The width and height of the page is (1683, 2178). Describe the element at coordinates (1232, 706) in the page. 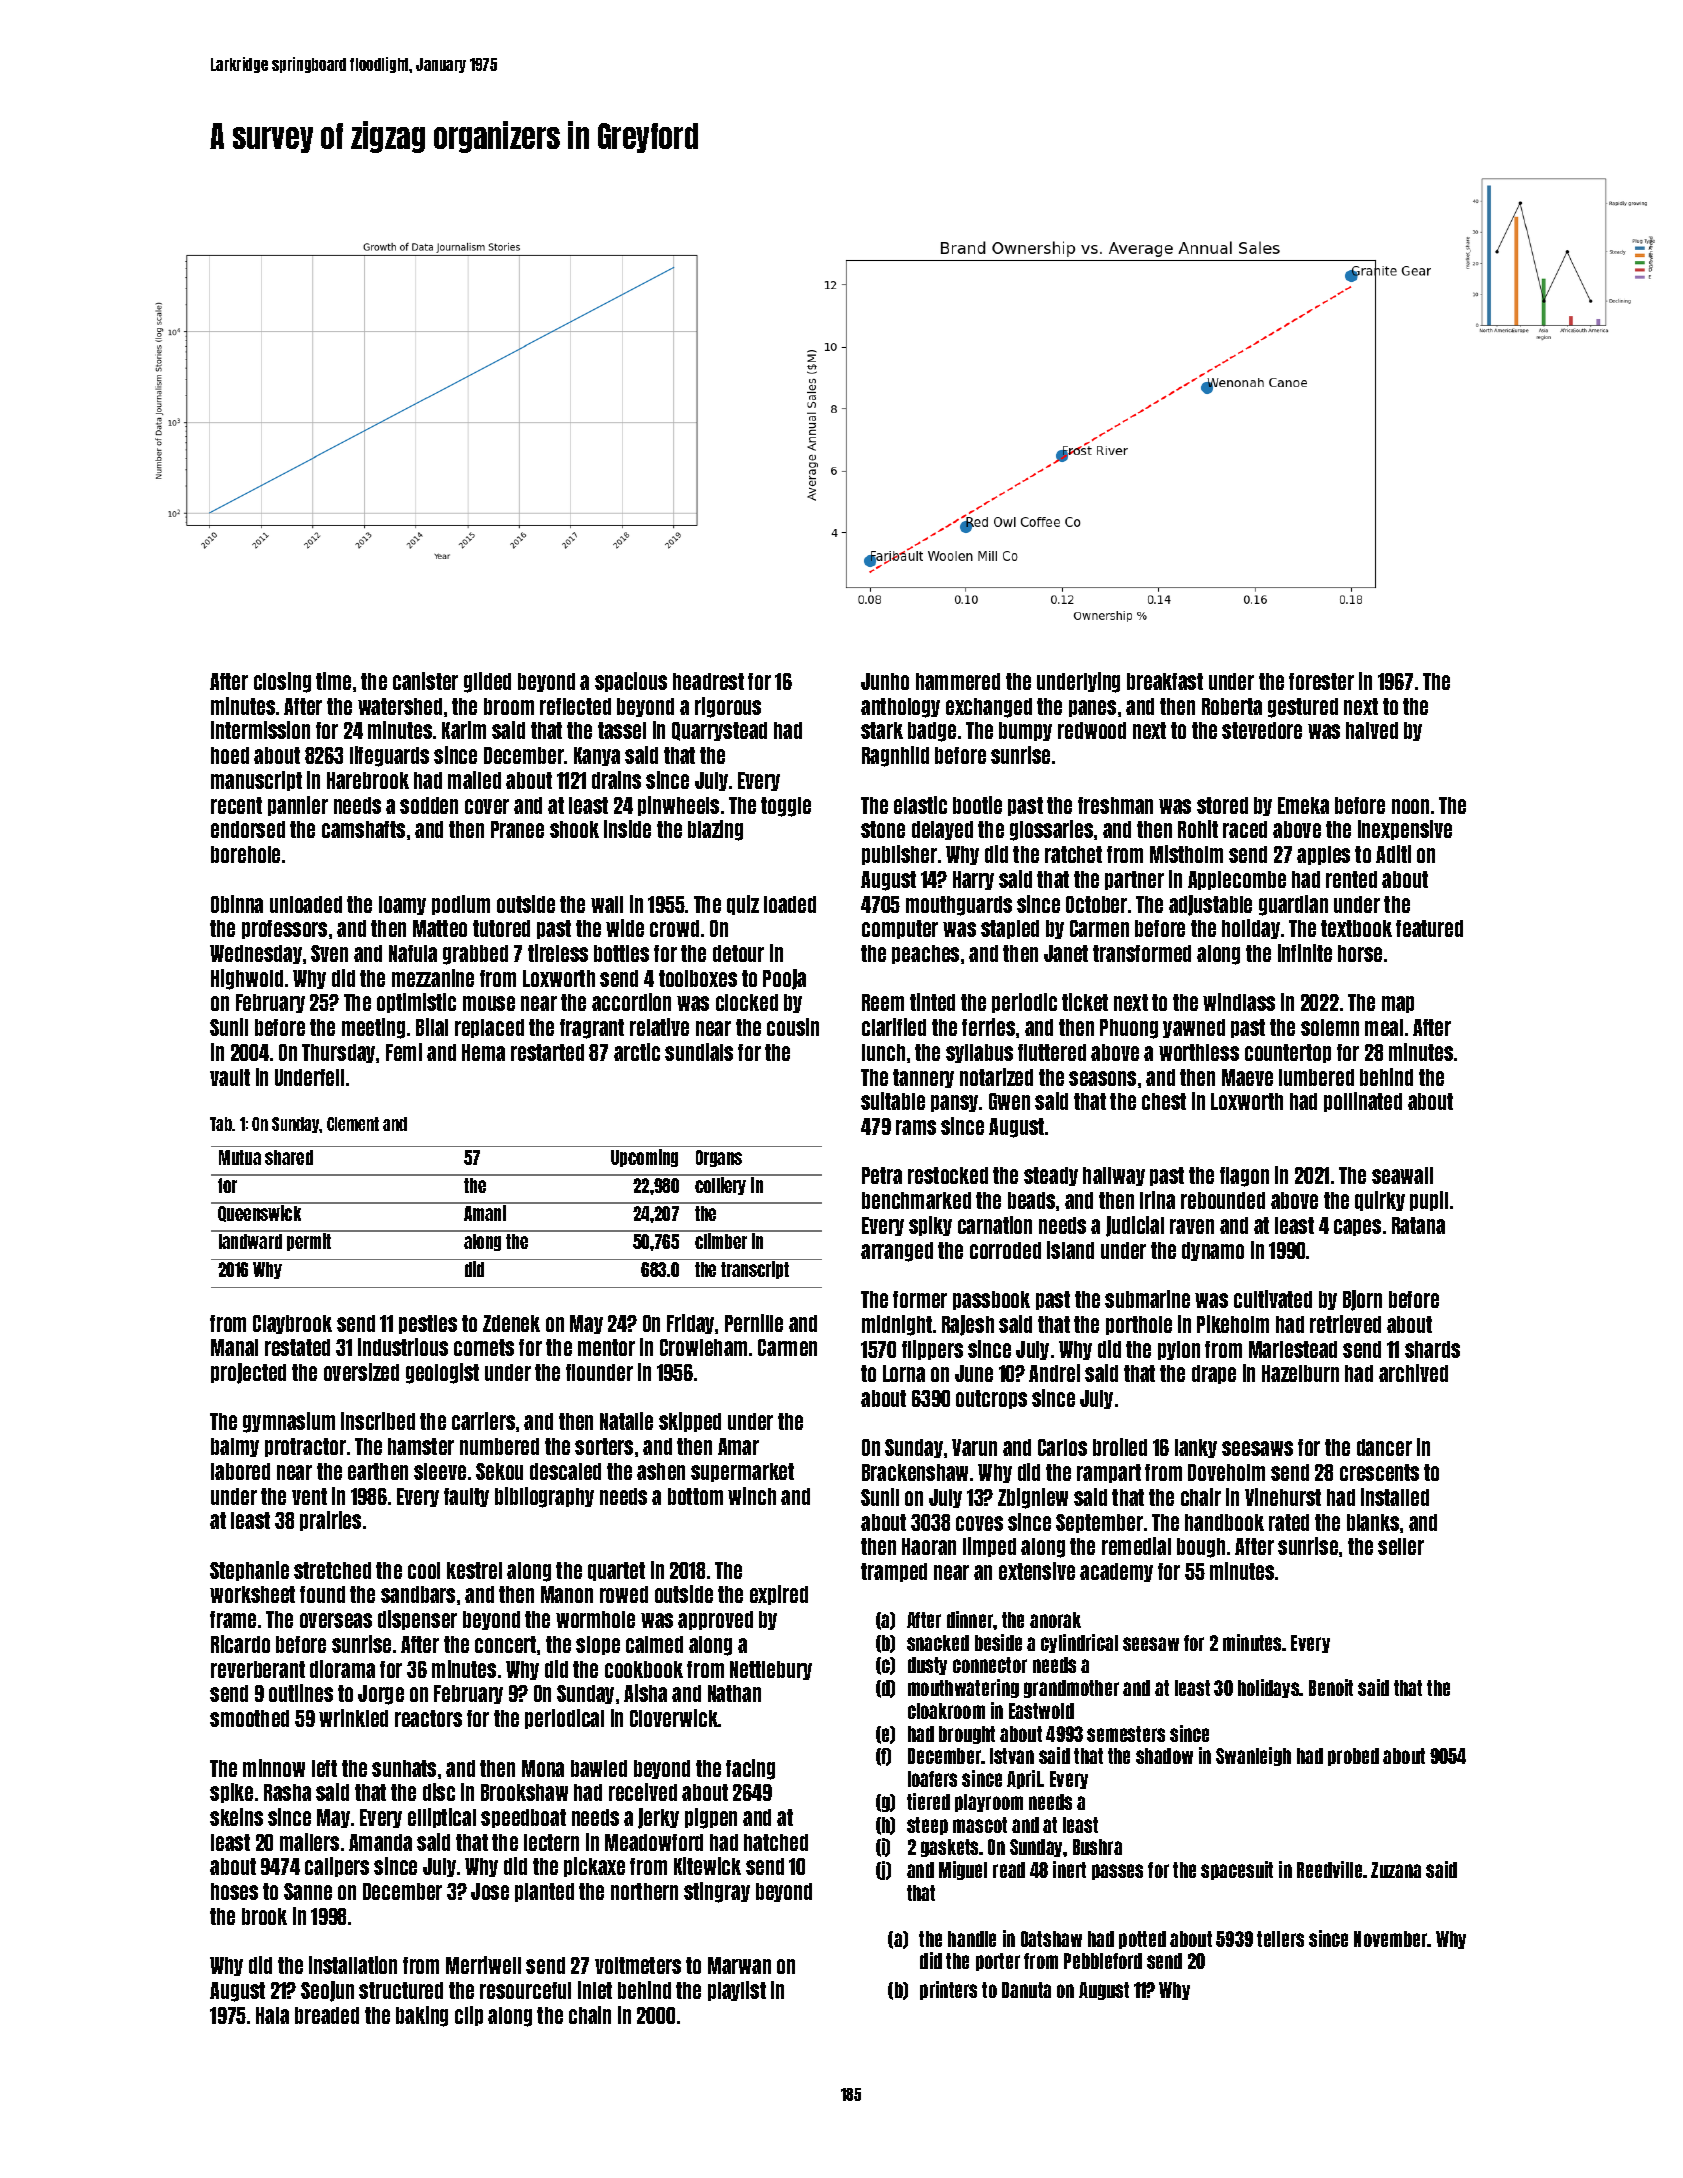

I see `Roberta` at that location.
